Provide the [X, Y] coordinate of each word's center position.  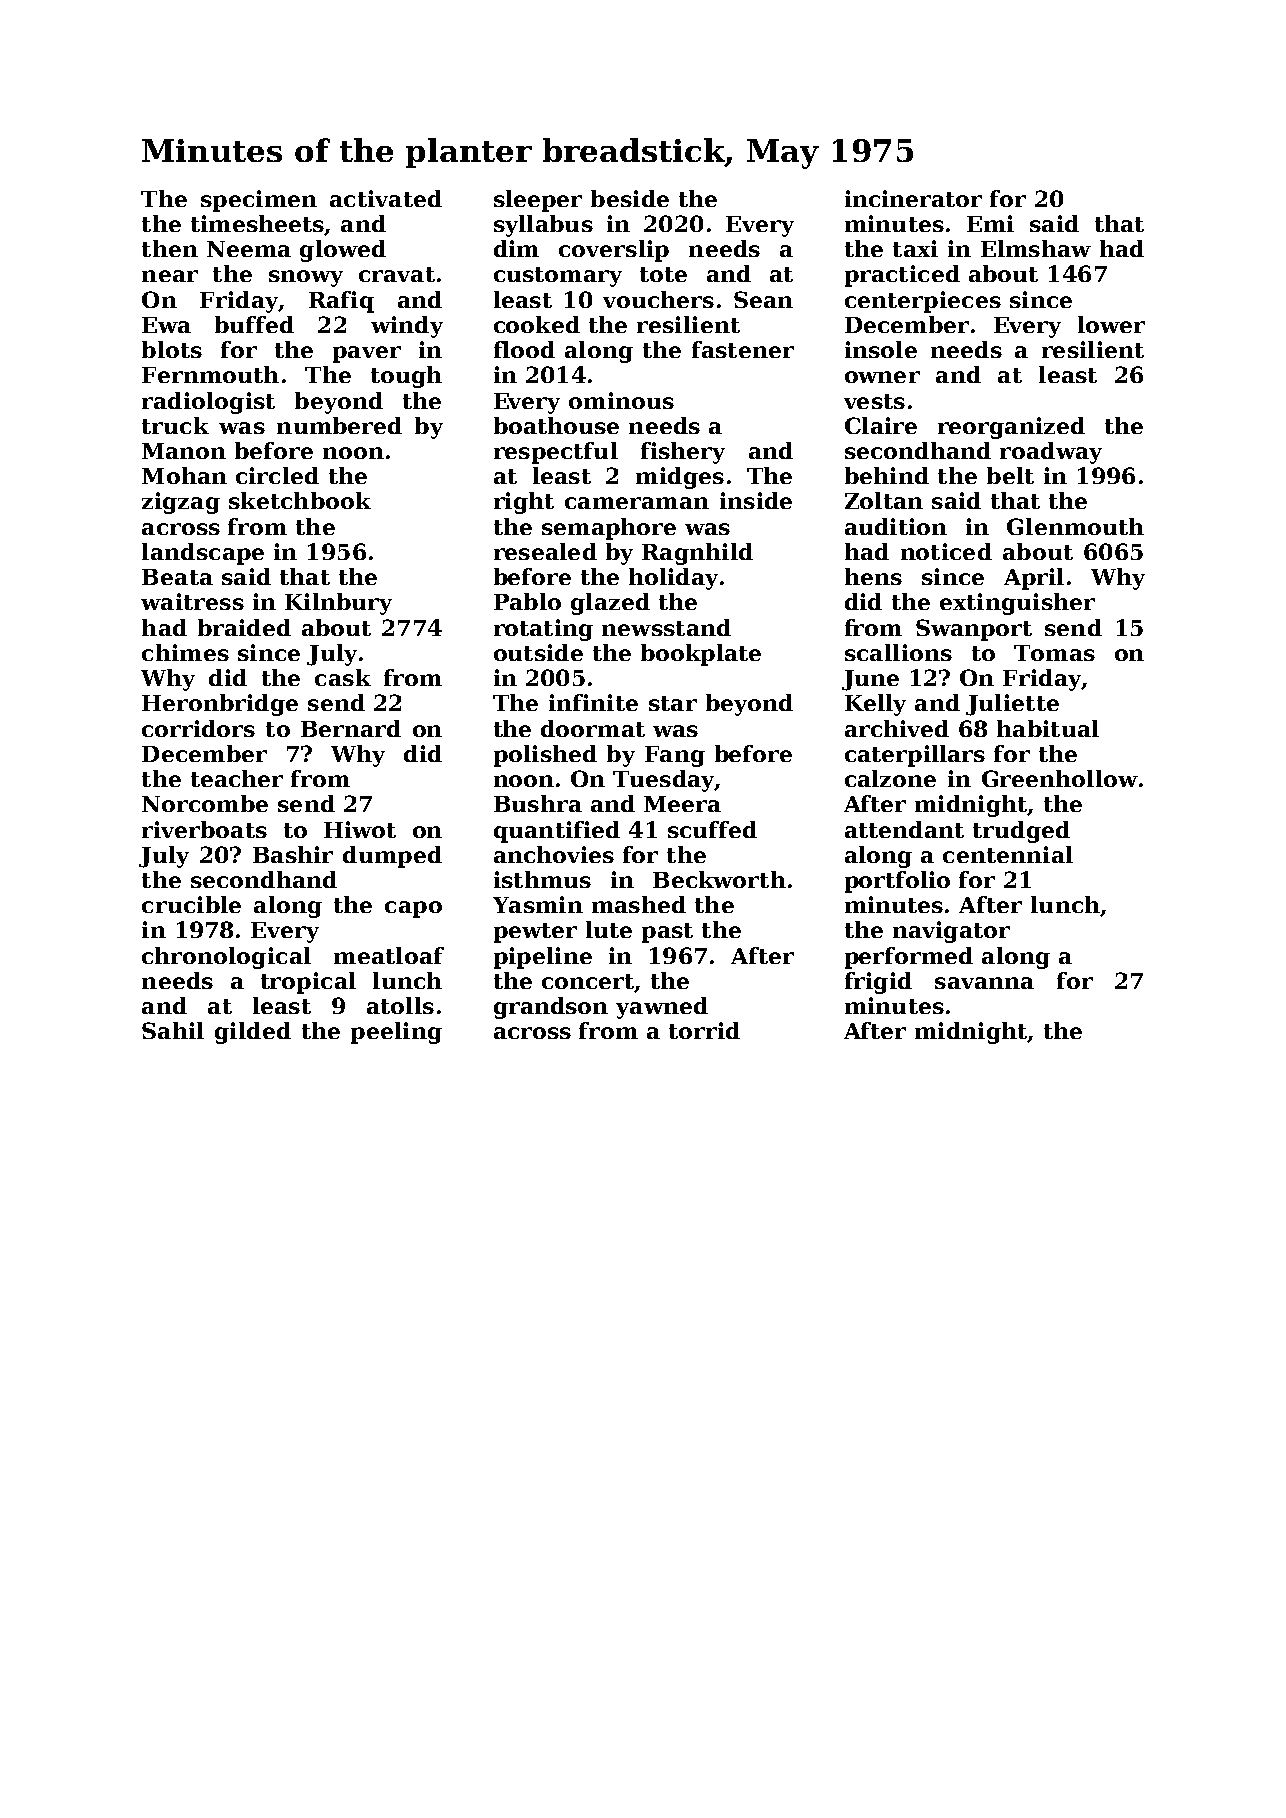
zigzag [181, 503]
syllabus [543, 226]
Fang [675, 756]
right [524, 503]
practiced [902, 276]
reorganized [1011, 428]
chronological [226, 958]
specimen [259, 201]
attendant [904, 829]
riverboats [204, 829]
